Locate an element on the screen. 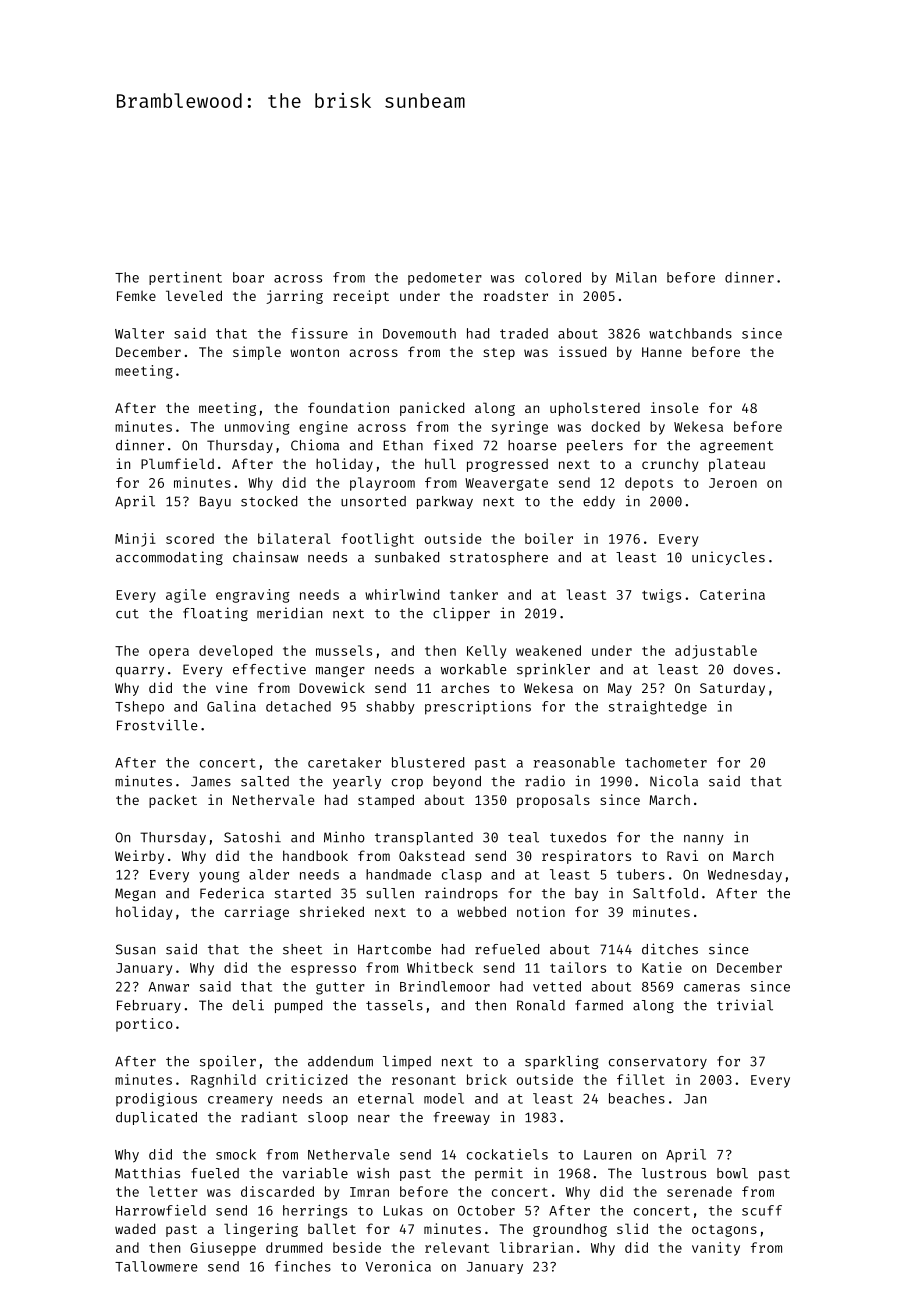 This screenshot has width=908, height=1316. Megan is located at coordinates (135, 894).
